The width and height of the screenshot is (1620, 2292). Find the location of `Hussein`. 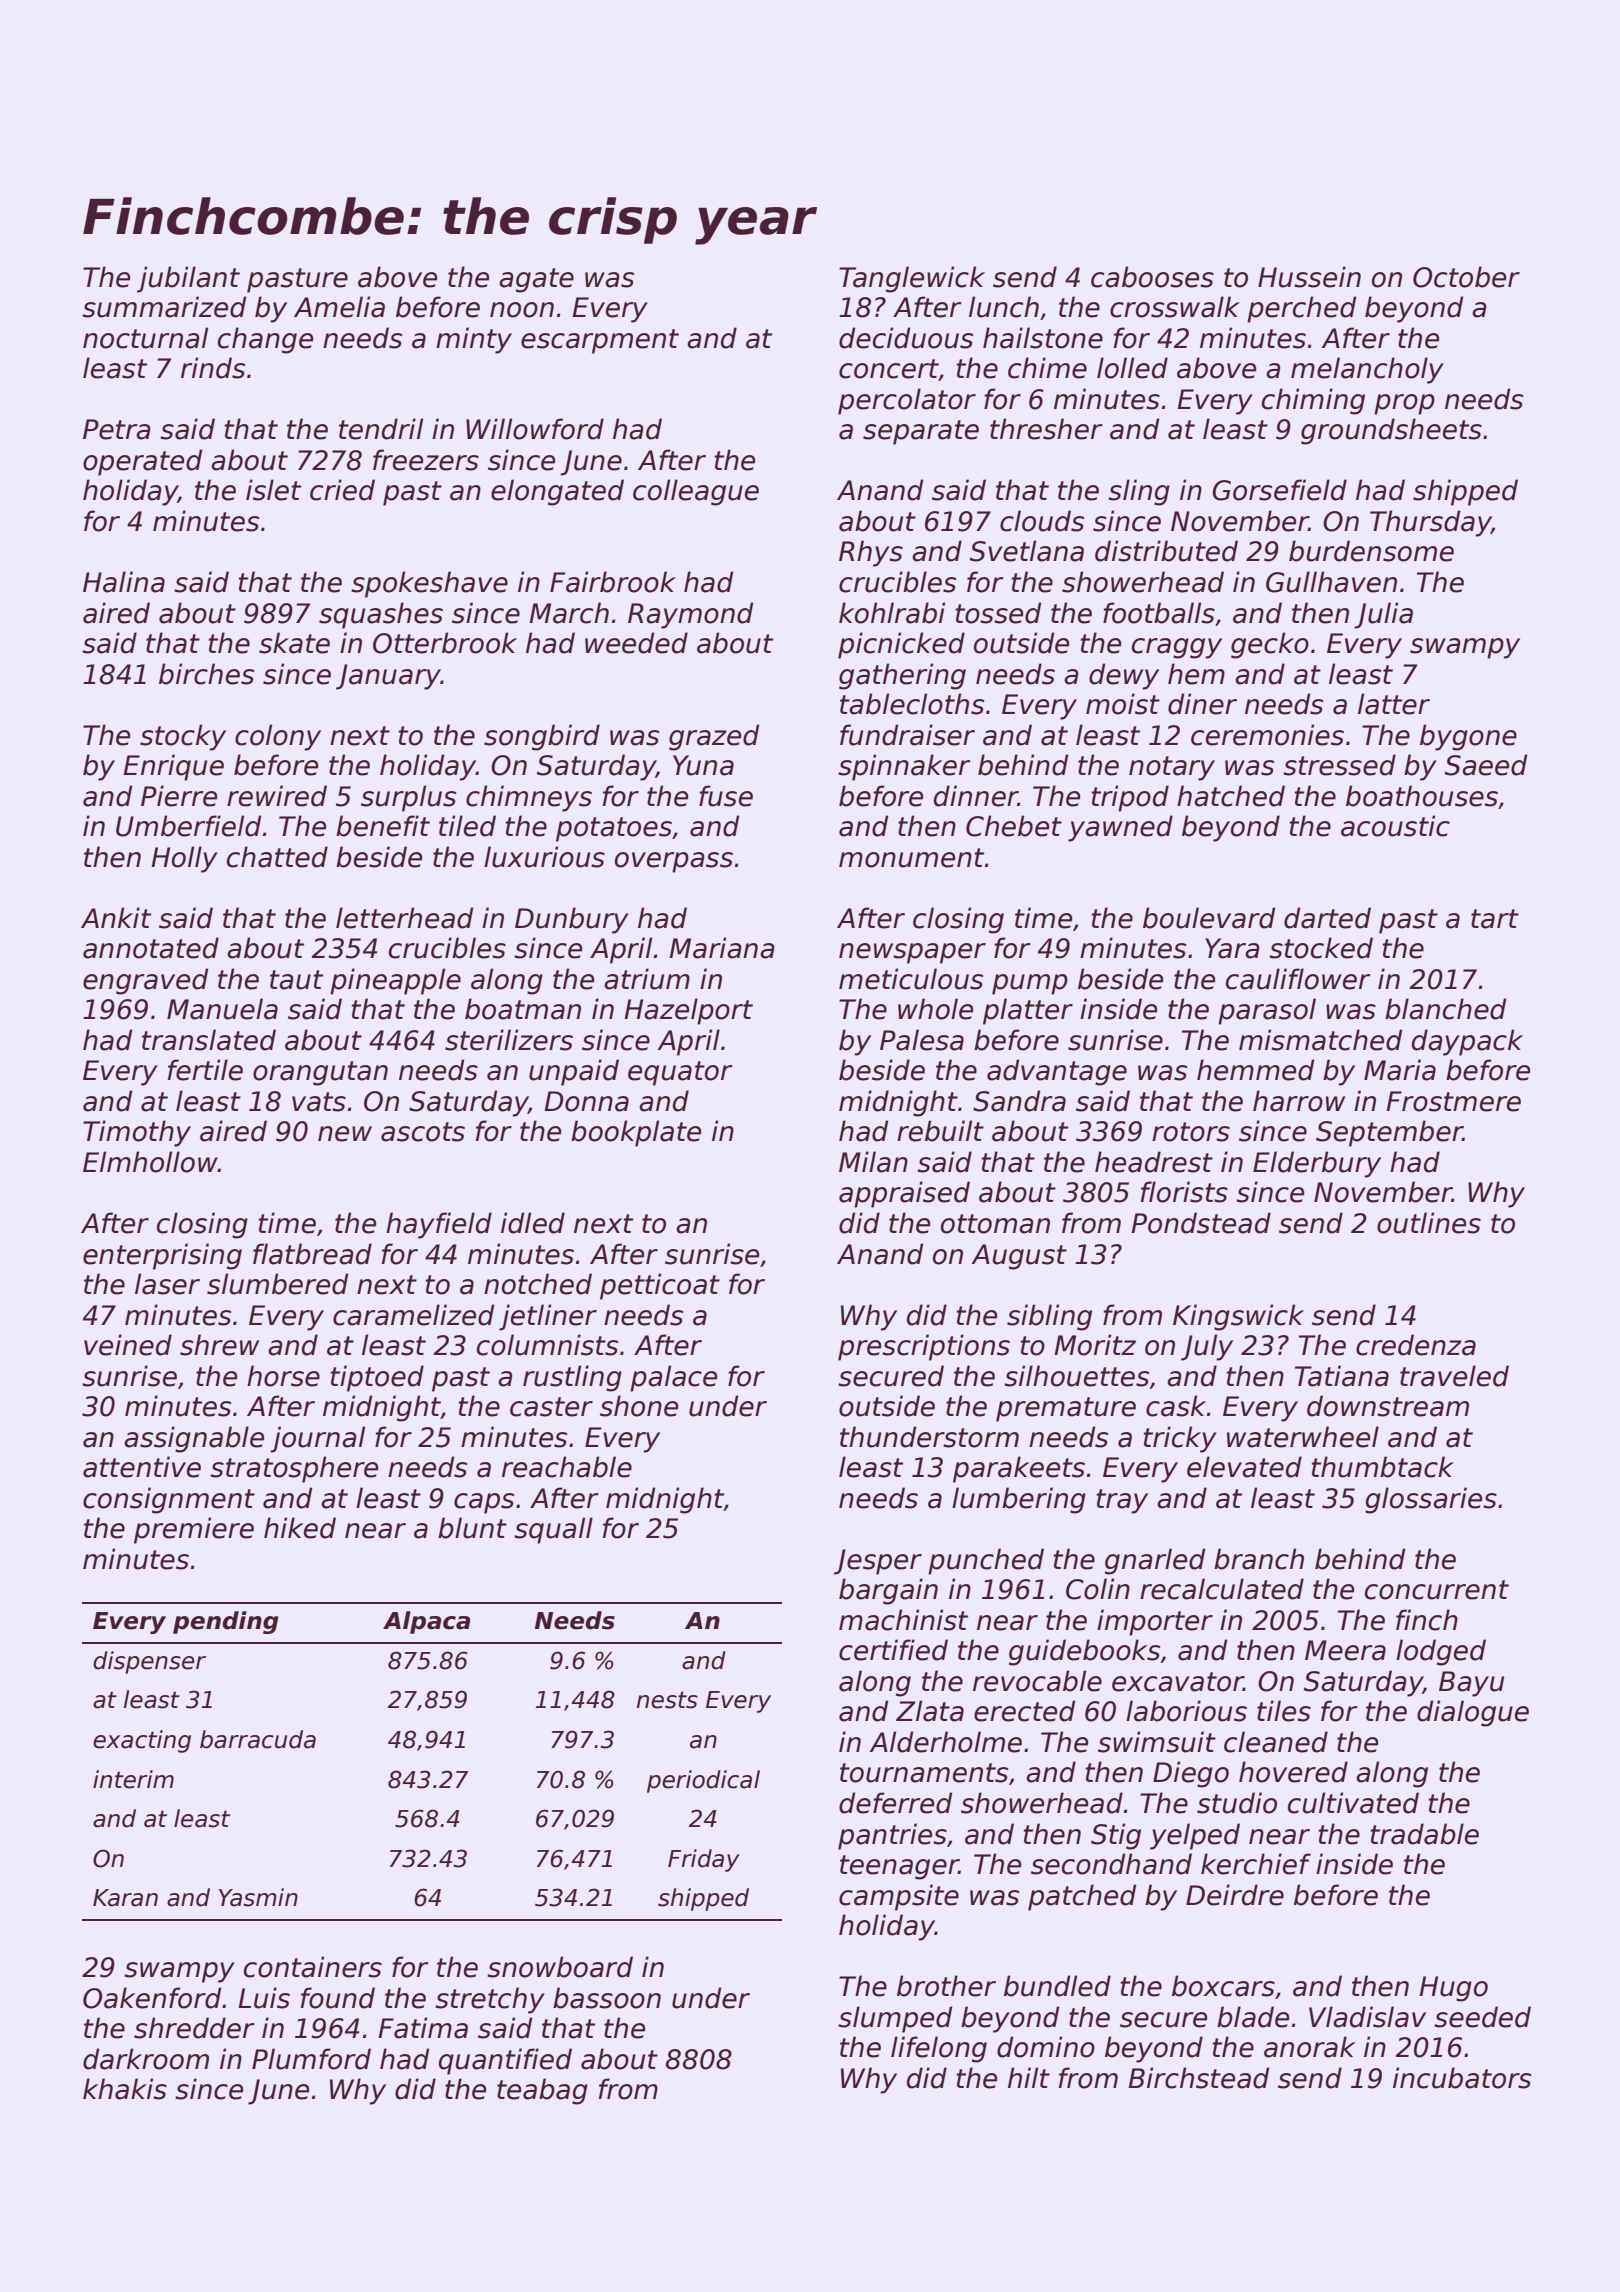

Hussein is located at coordinates (1309, 277).
